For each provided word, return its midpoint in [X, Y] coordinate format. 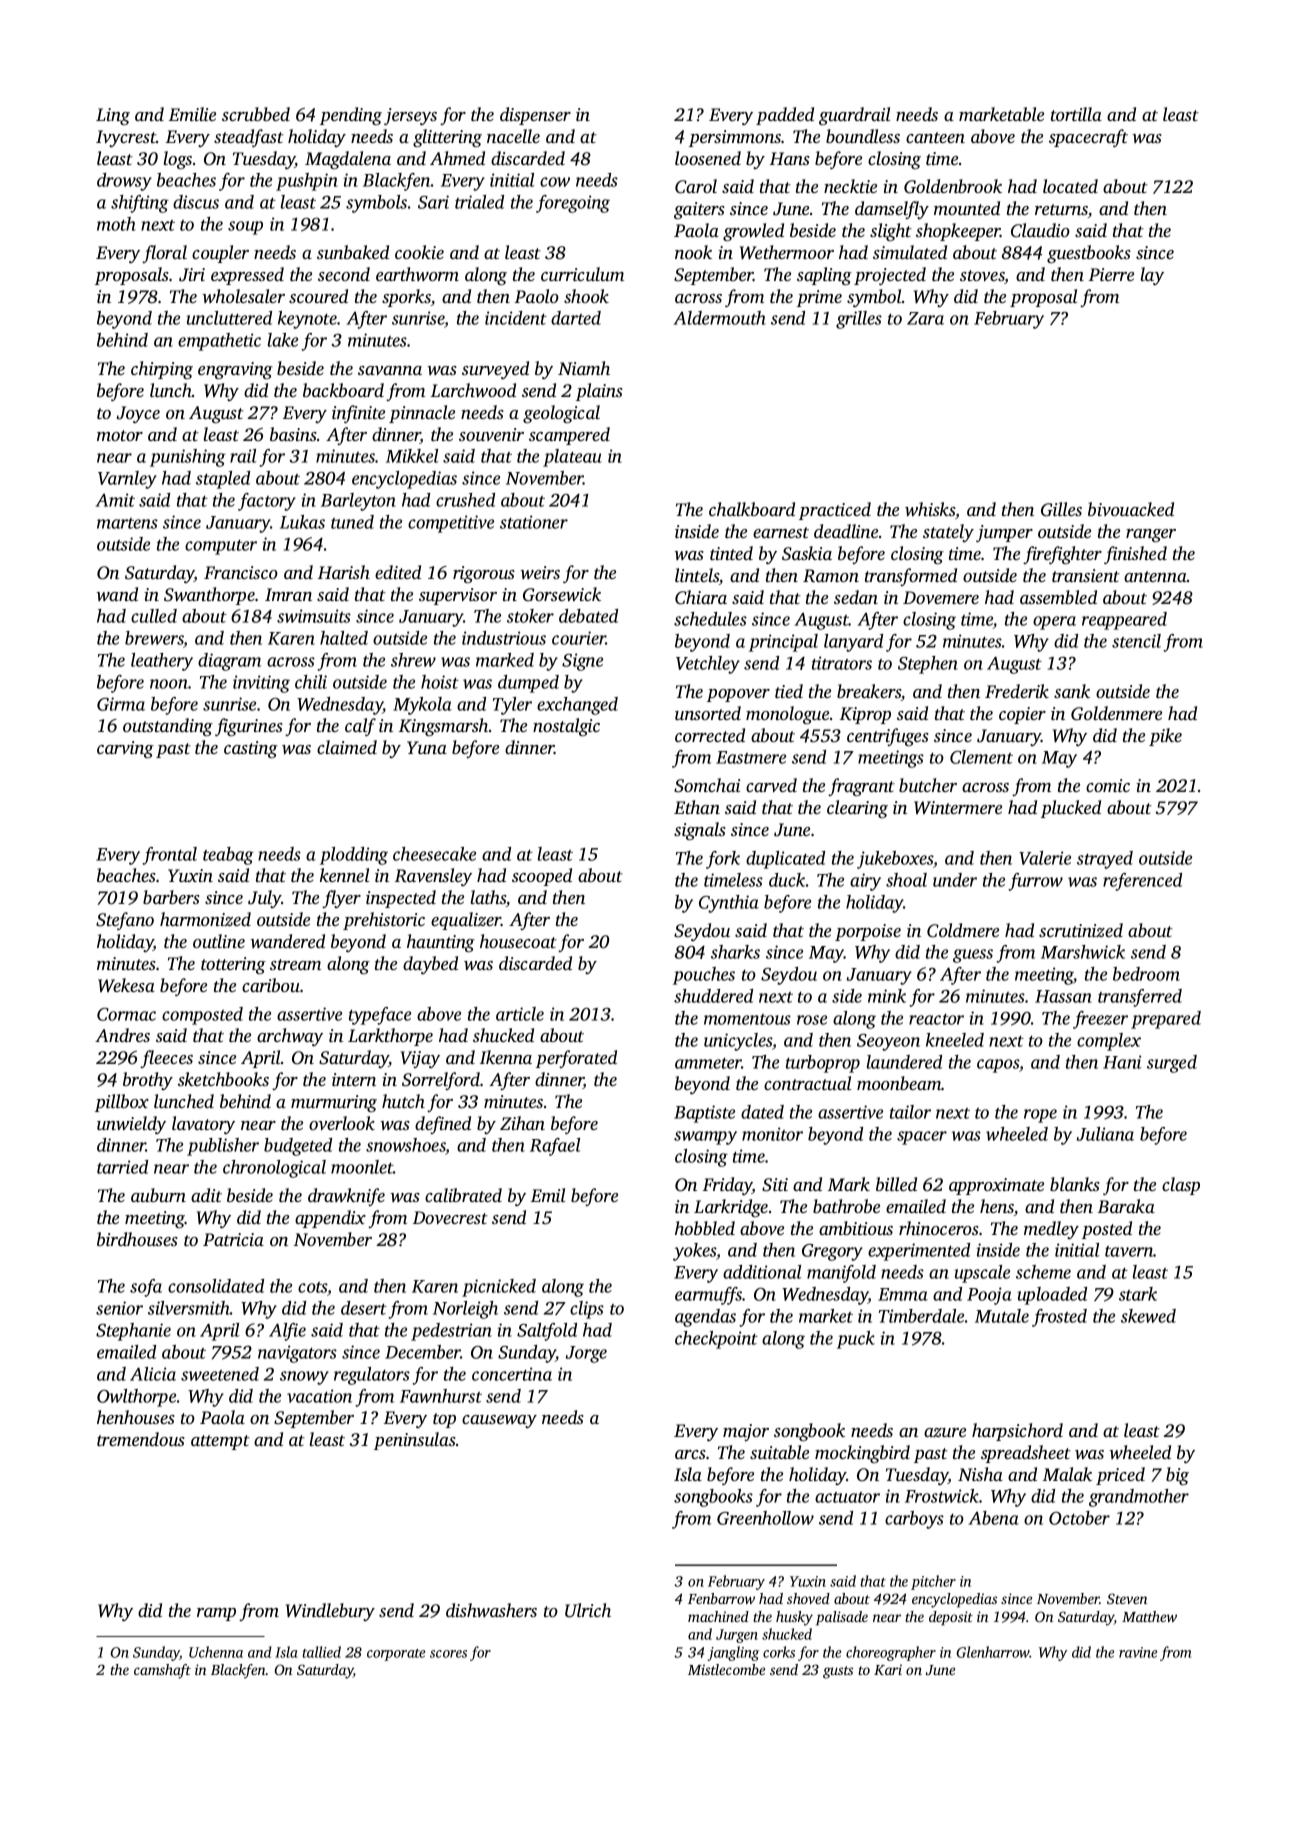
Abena [994, 1518]
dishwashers [491, 1610]
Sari [433, 202]
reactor [936, 1019]
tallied [321, 1652]
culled [154, 616]
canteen [935, 137]
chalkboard [752, 509]
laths [488, 897]
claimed [347, 747]
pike [1165, 737]
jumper [1004, 533]
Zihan [522, 1123]
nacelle [513, 136]
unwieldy [131, 1125]
